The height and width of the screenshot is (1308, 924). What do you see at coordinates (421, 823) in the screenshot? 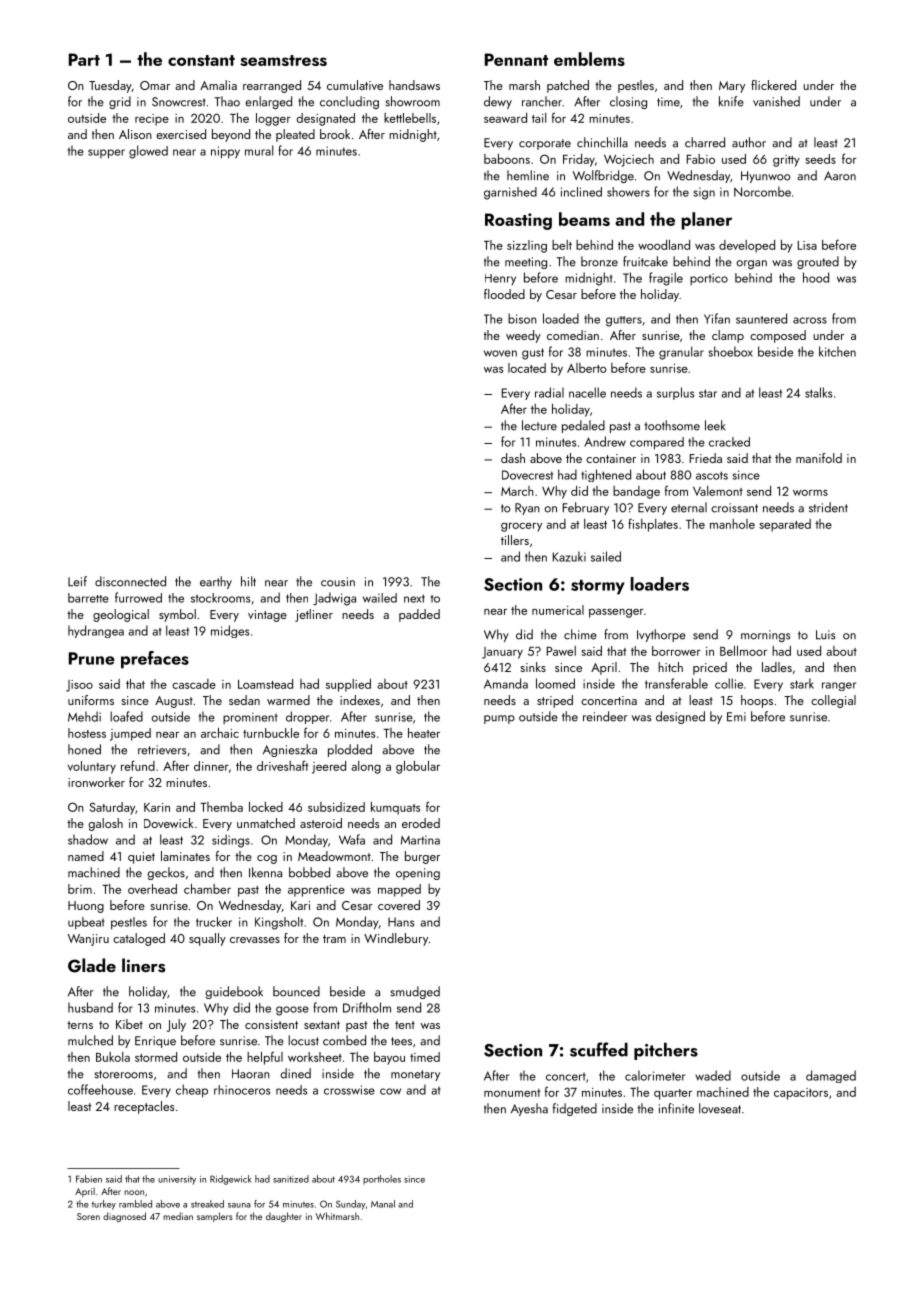
I see `eroded` at bounding box center [421, 823].
